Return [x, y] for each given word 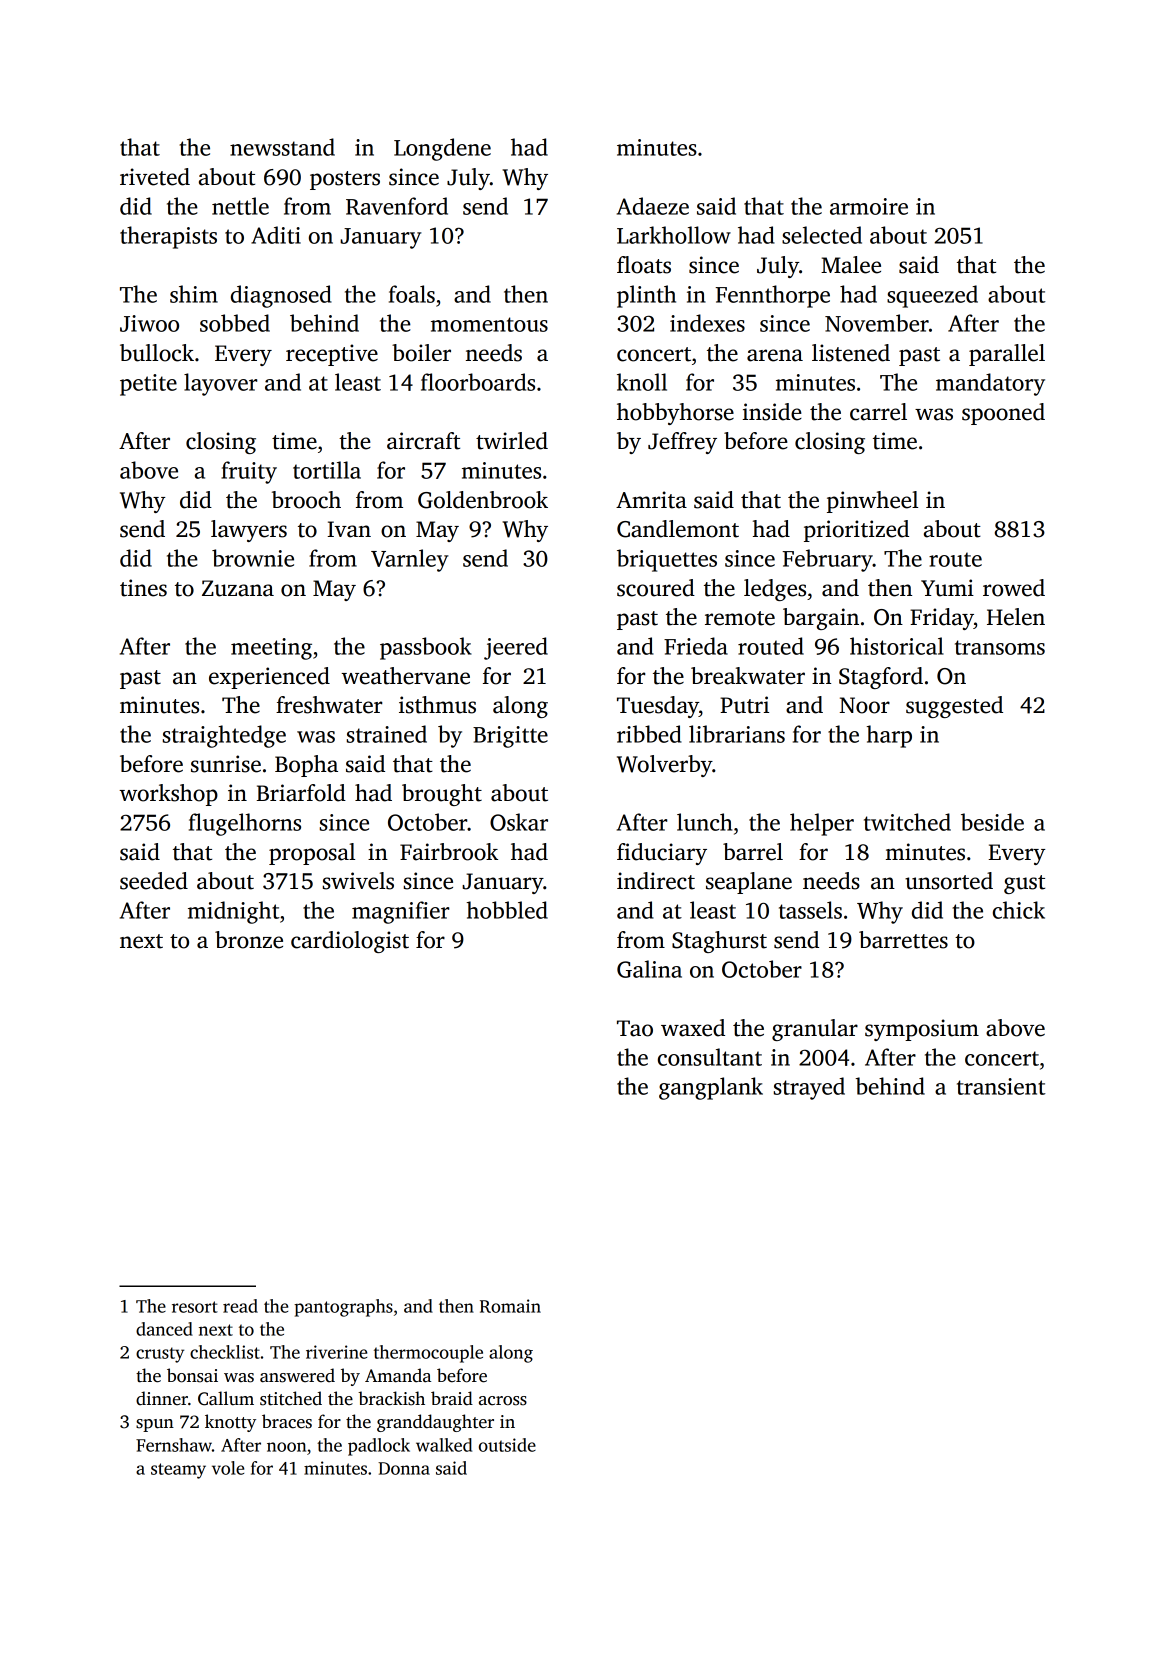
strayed [809, 1088]
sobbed [235, 323]
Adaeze [653, 206]
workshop [168, 795]
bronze [249, 940]
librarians [737, 734]
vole [228, 1468]
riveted [155, 177]
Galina [649, 969]
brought [442, 795]
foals [412, 294]
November [877, 323]
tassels [810, 910]
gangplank [711, 1088]
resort [195, 1307]
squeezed [932, 296]
